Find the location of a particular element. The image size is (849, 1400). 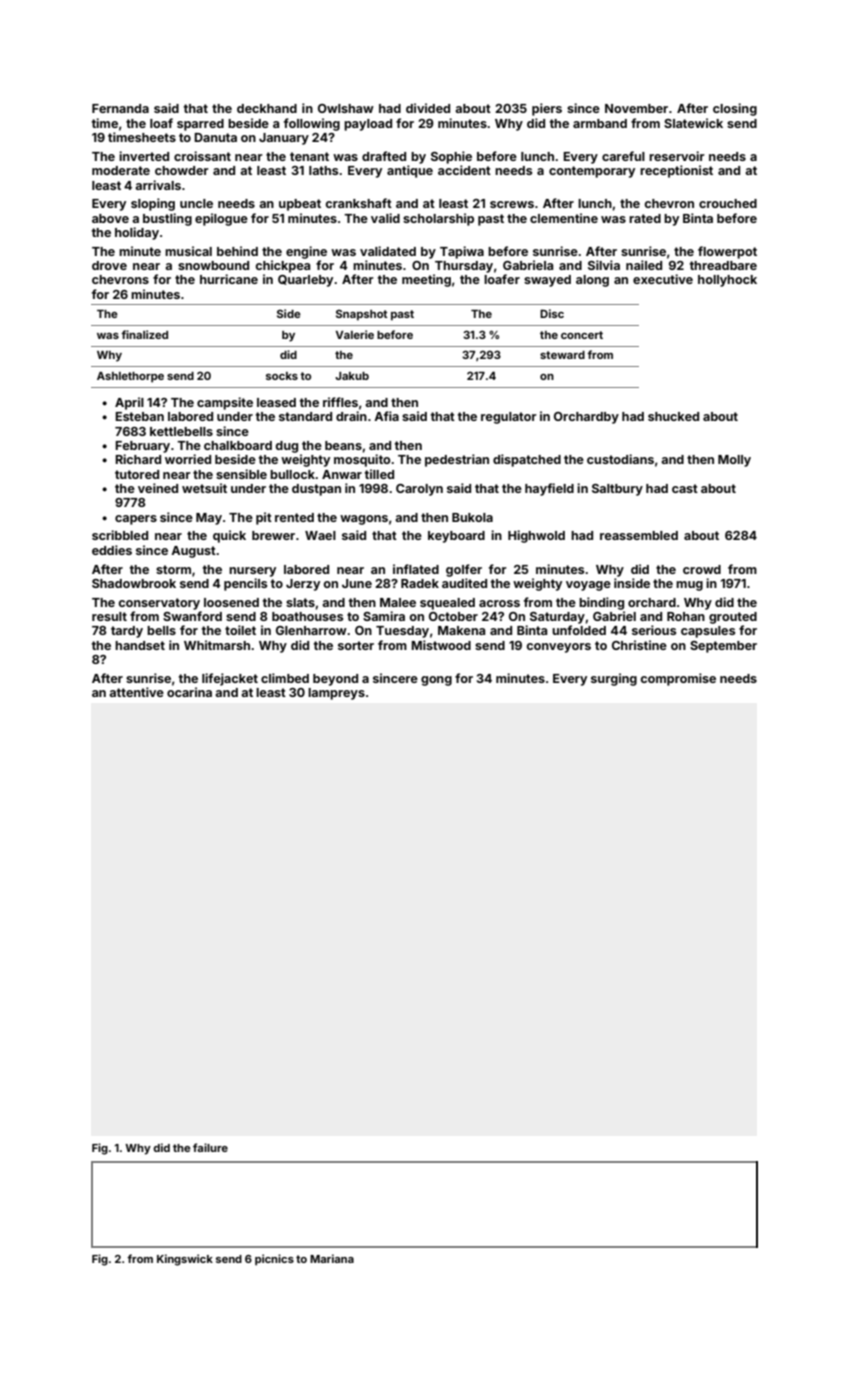

closing is located at coordinates (735, 109).
